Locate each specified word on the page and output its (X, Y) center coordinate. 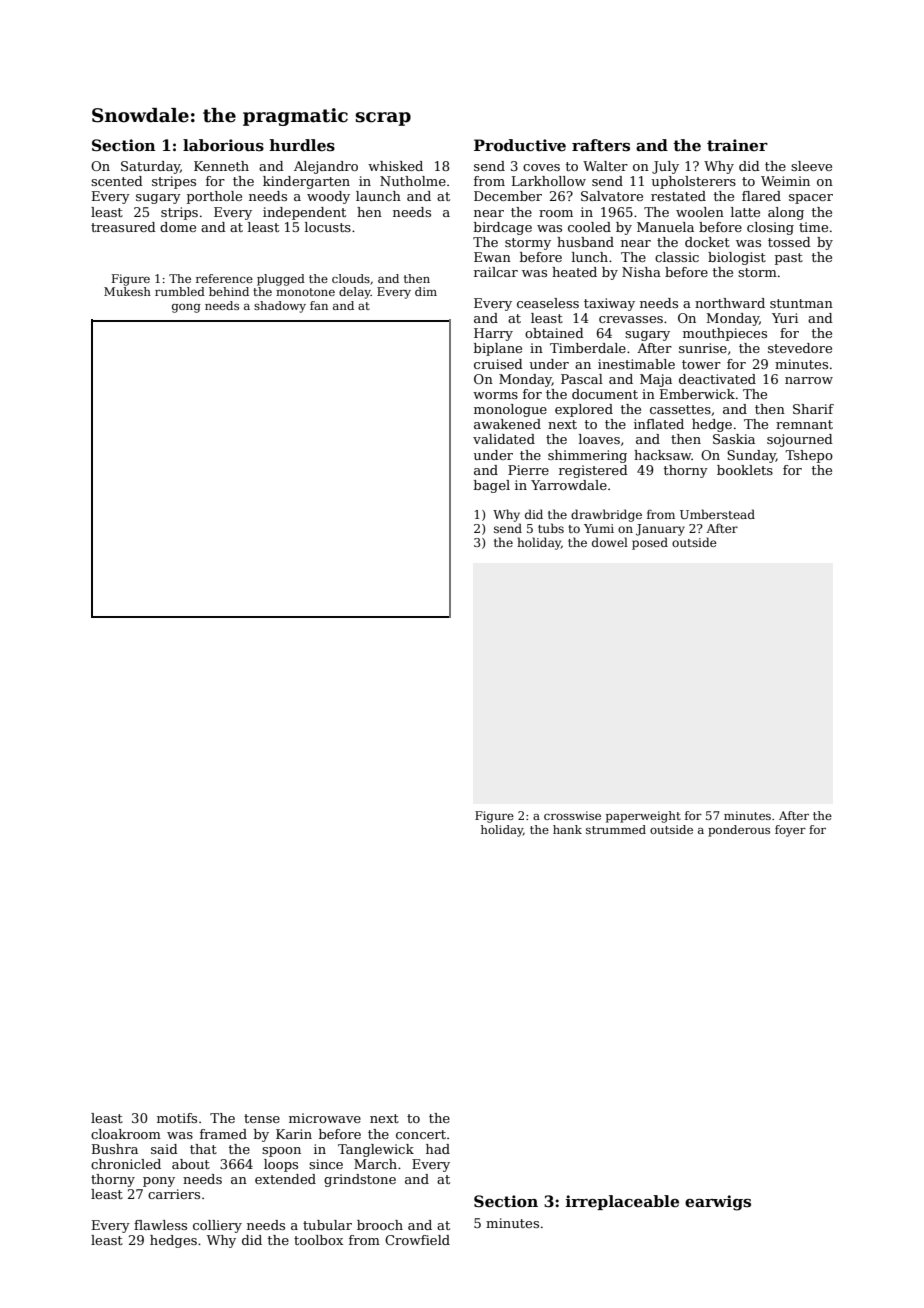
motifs (177, 1118)
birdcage (503, 228)
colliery (217, 1226)
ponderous (739, 831)
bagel (492, 486)
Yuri (785, 318)
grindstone (360, 1180)
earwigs (718, 1203)
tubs (551, 528)
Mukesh (127, 291)
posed (650, 543)
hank (567, 829)
